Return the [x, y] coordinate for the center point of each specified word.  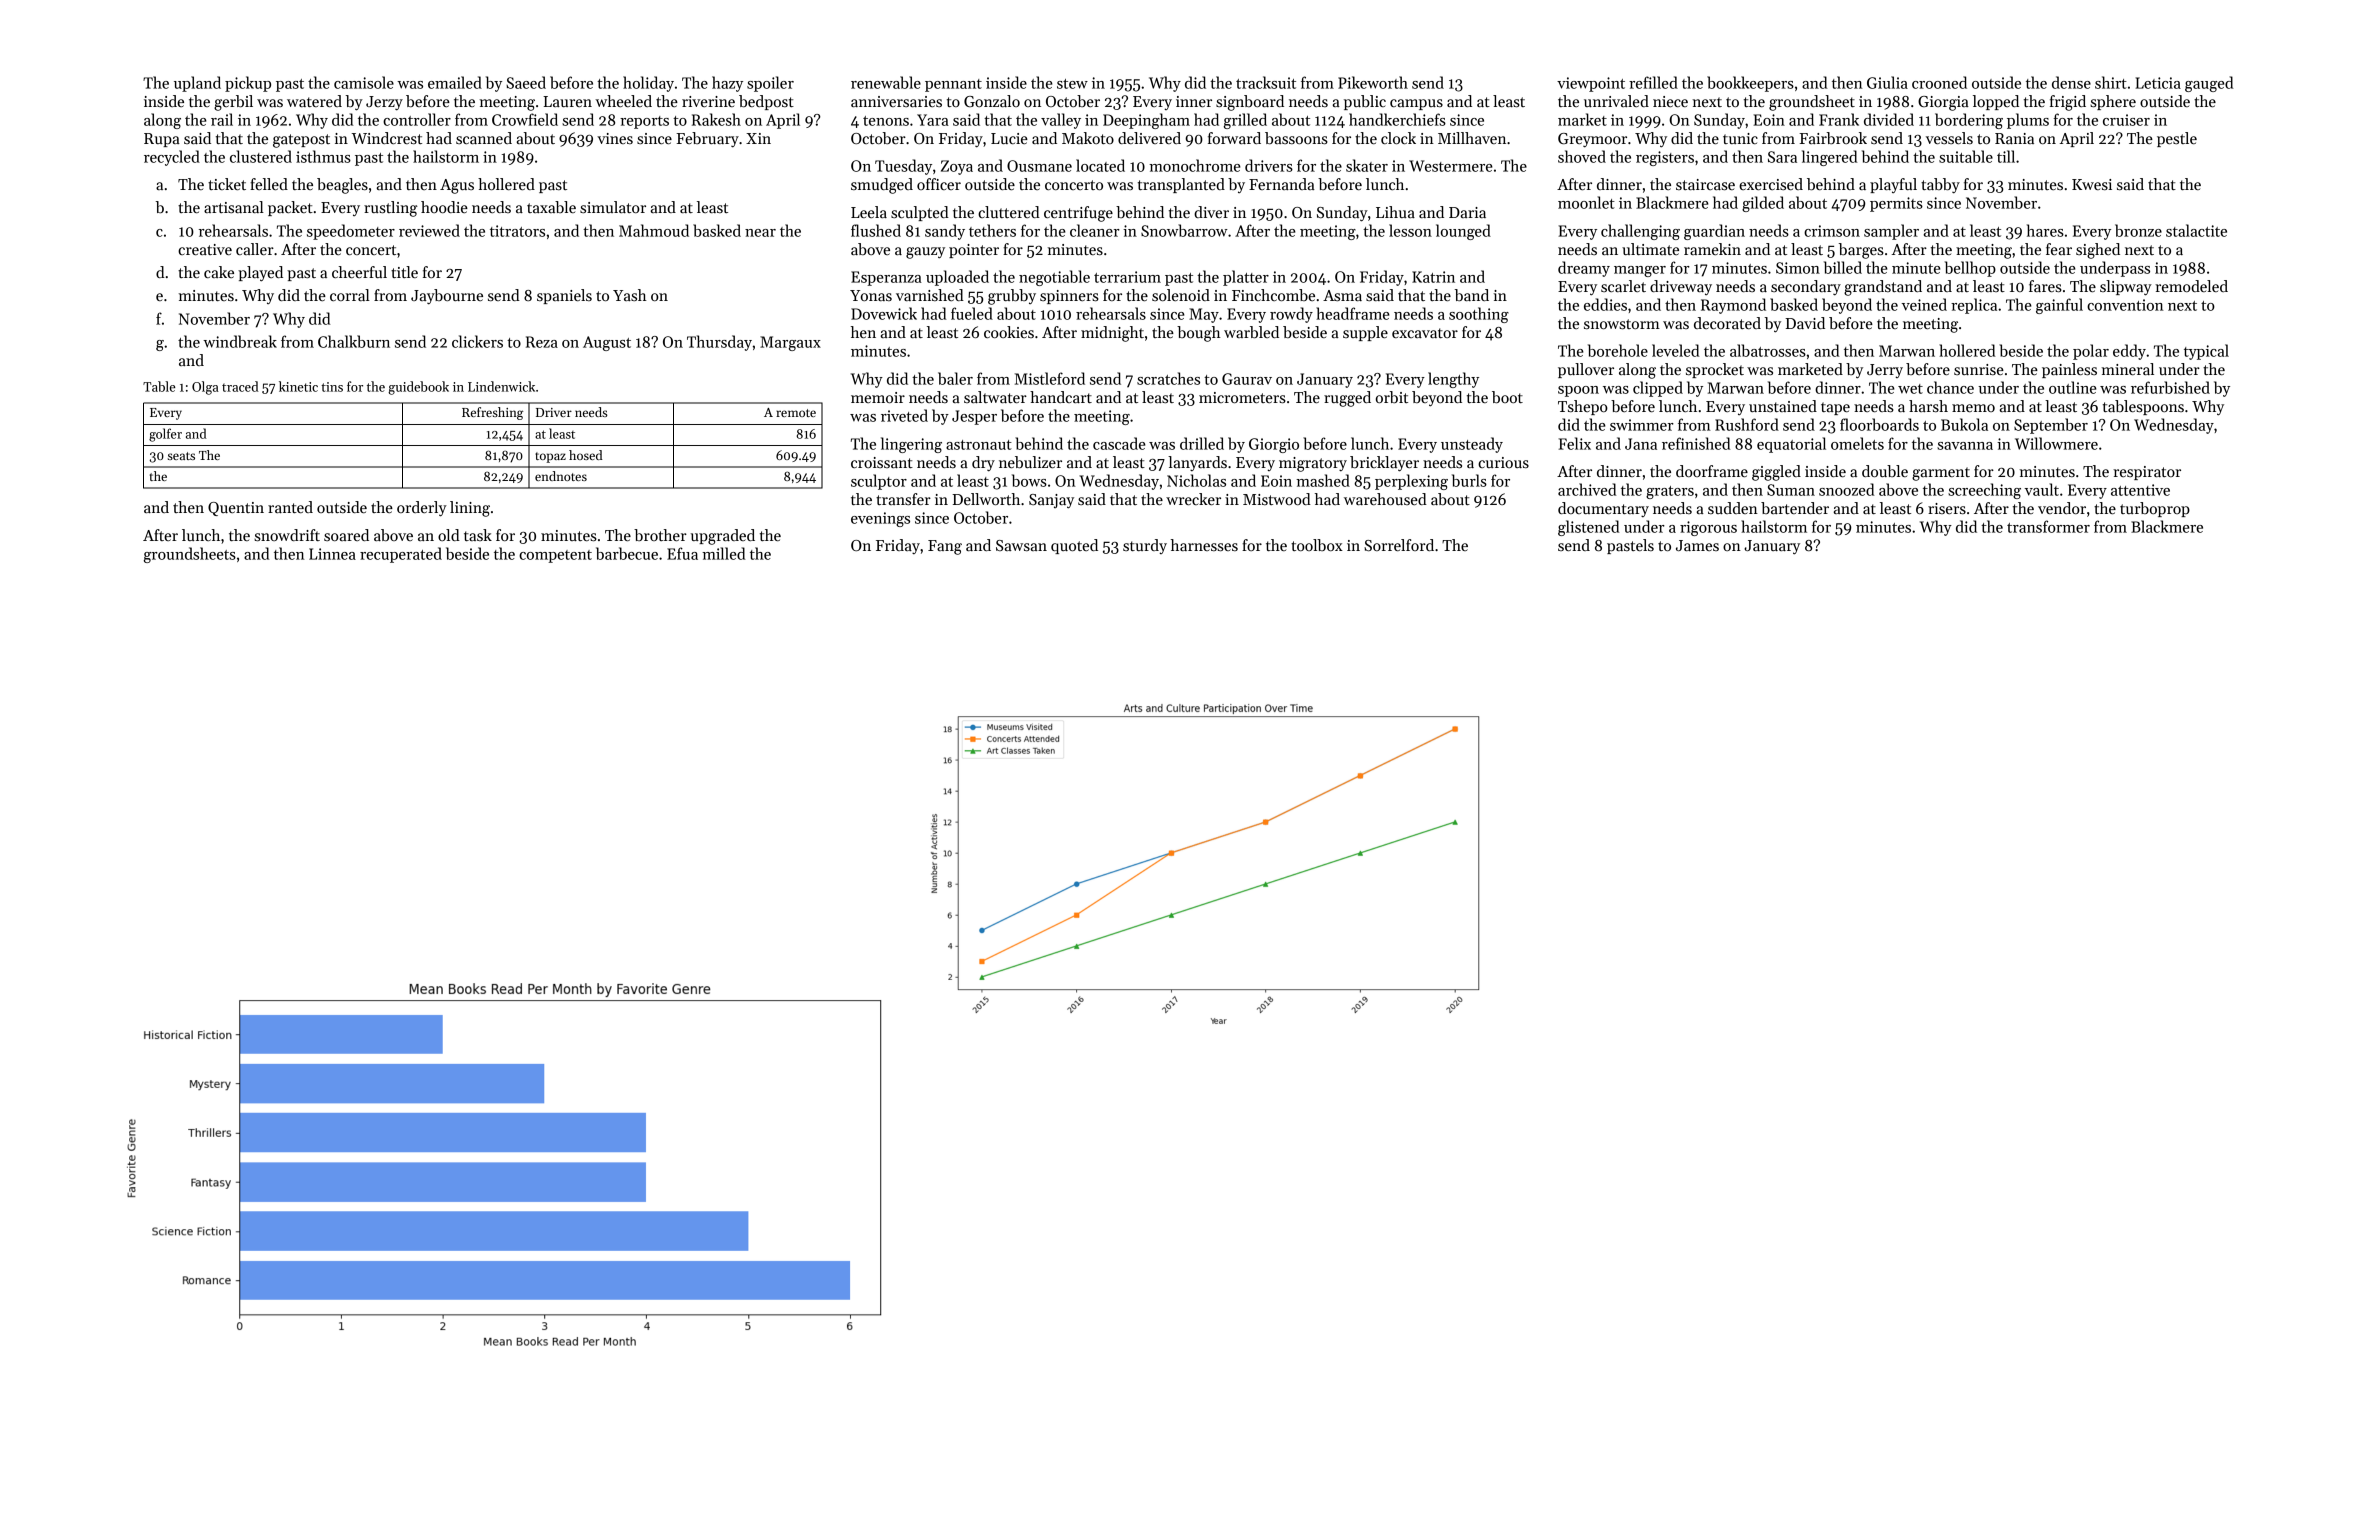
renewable [886, 82]
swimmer [1642, 425]
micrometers [1242, 397]
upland [197, 84]
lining [470, 509]
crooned [1939, 82]
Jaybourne [447, 297]
